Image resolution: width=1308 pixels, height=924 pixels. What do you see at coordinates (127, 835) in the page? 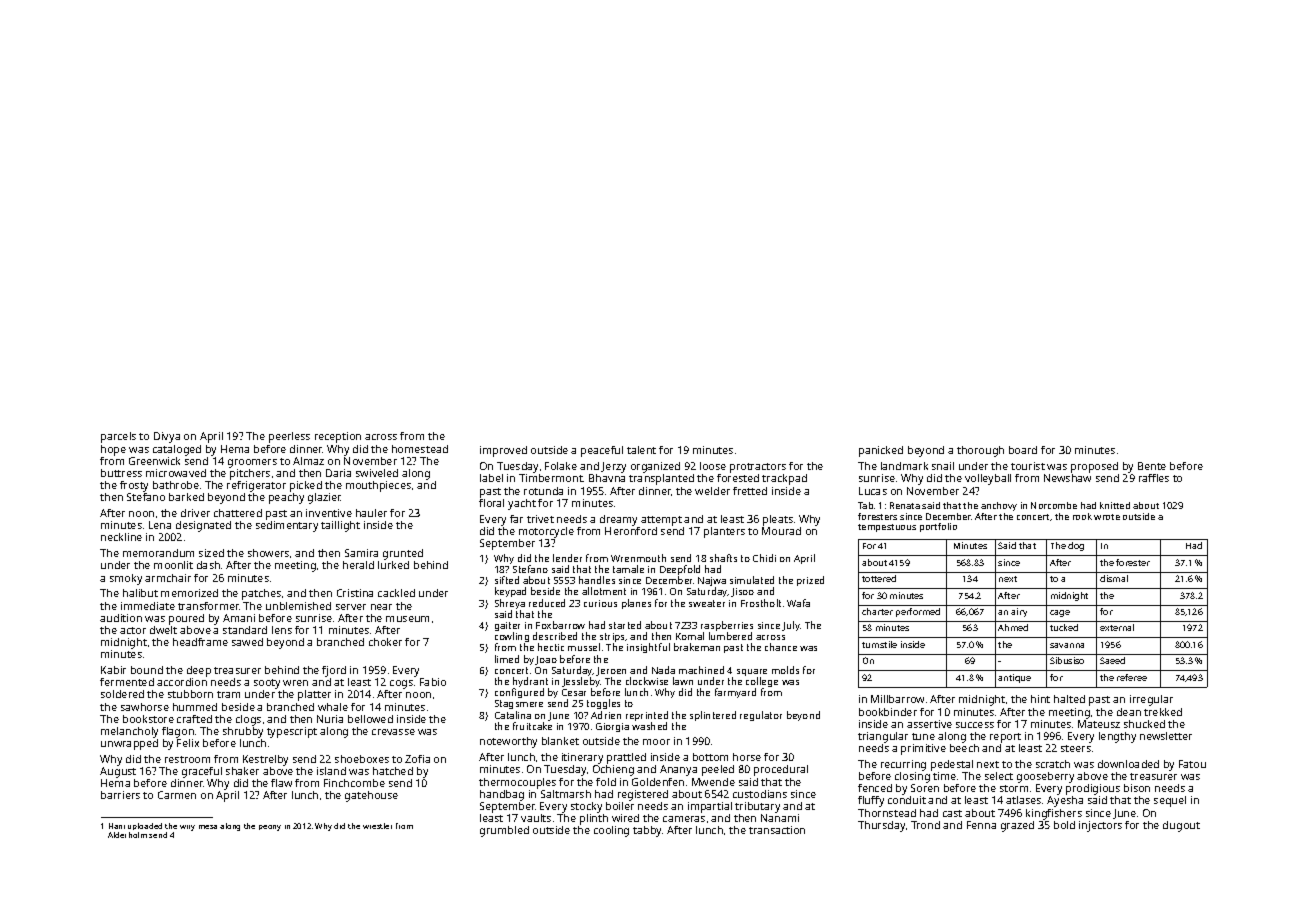
I see `Alderholm` at bounding box center [127, 835].
